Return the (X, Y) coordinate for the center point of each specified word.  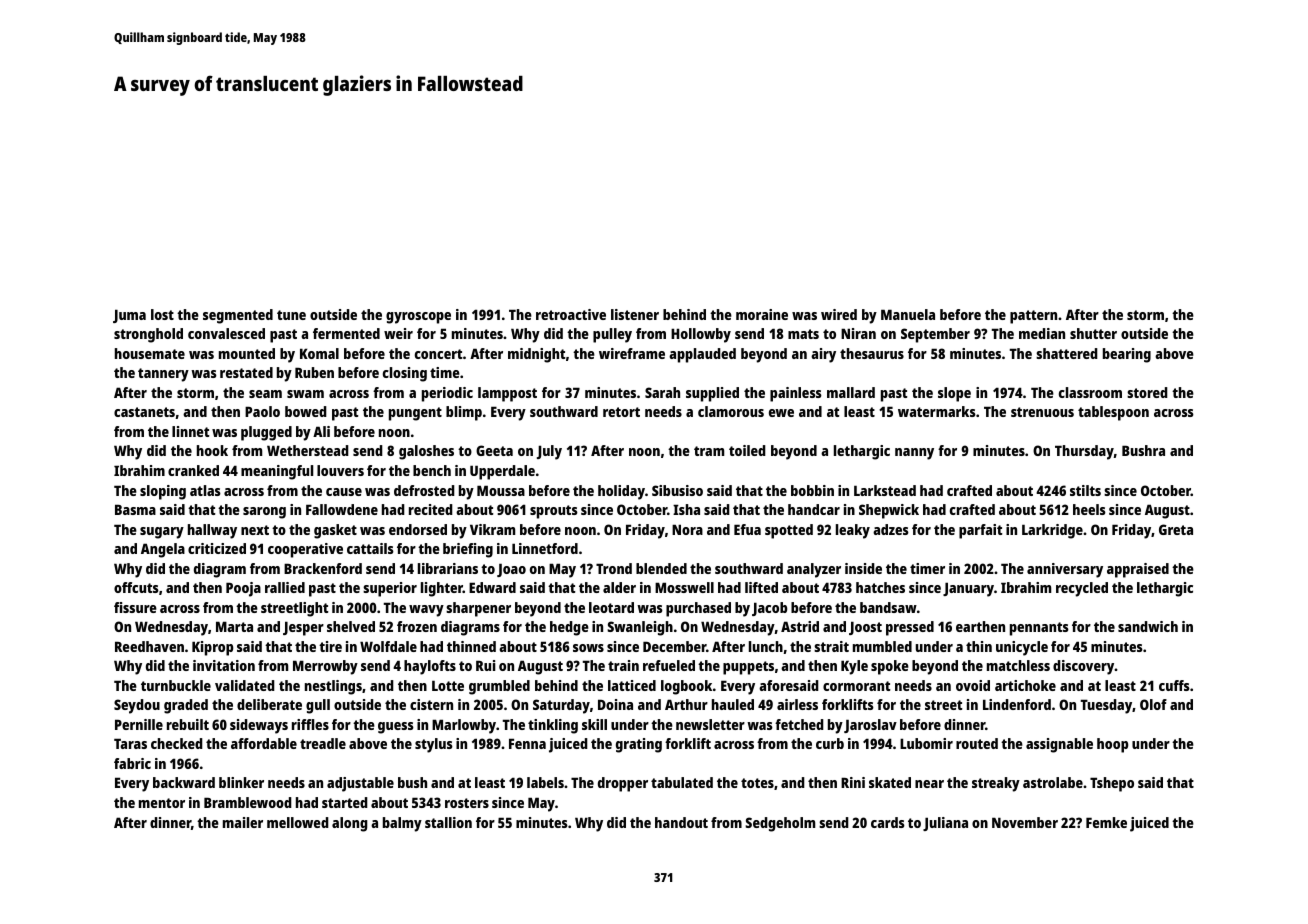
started (345, 802)
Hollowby (701, 335)
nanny (914, 454)
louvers (340, 470)
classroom (1090, 392)
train (623, 665)
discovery (1084, 667)
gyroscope (418, 318)
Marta (234, 626)
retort (621, 412)
